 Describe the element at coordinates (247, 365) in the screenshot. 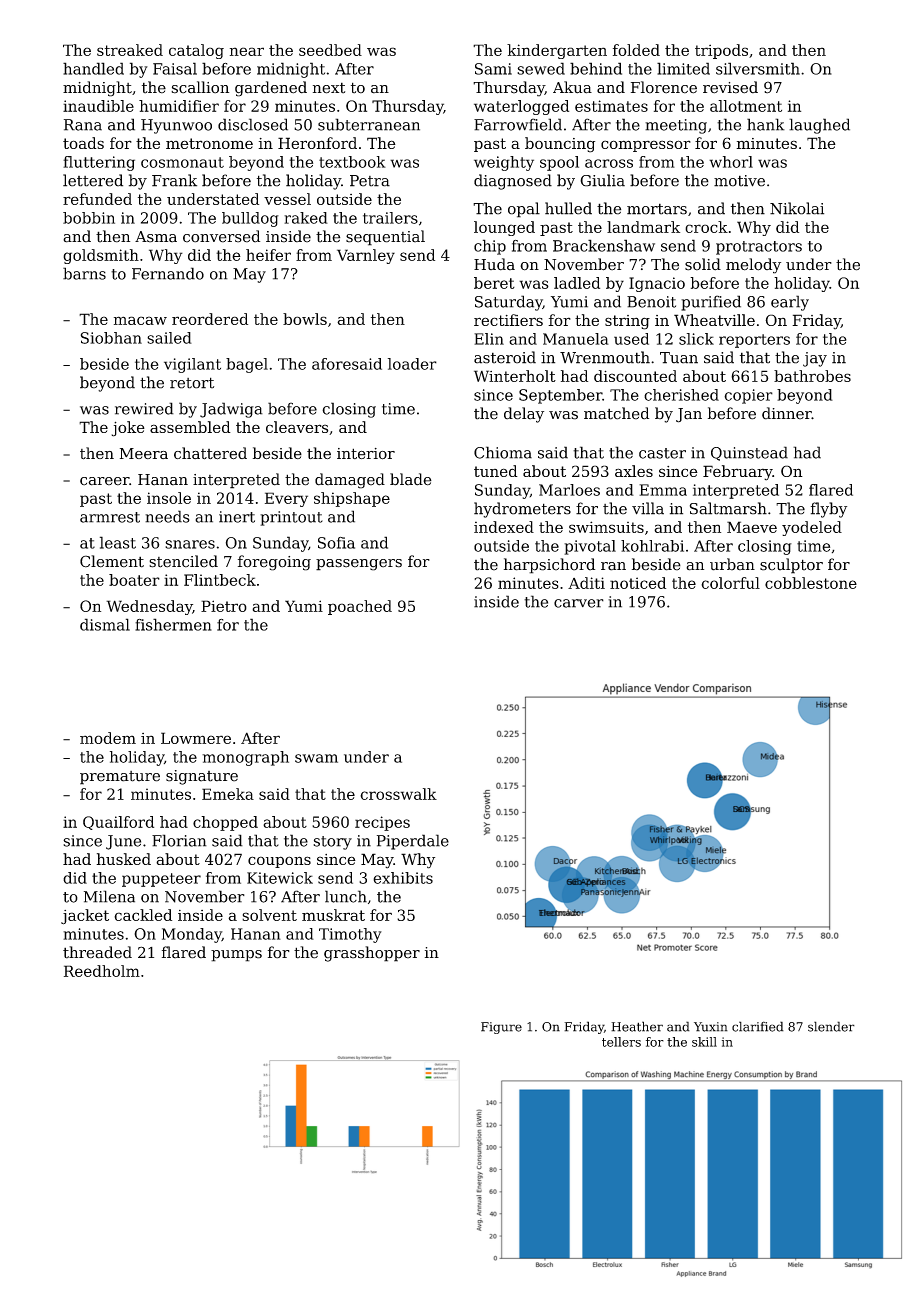

I see `bagel` at that location.
